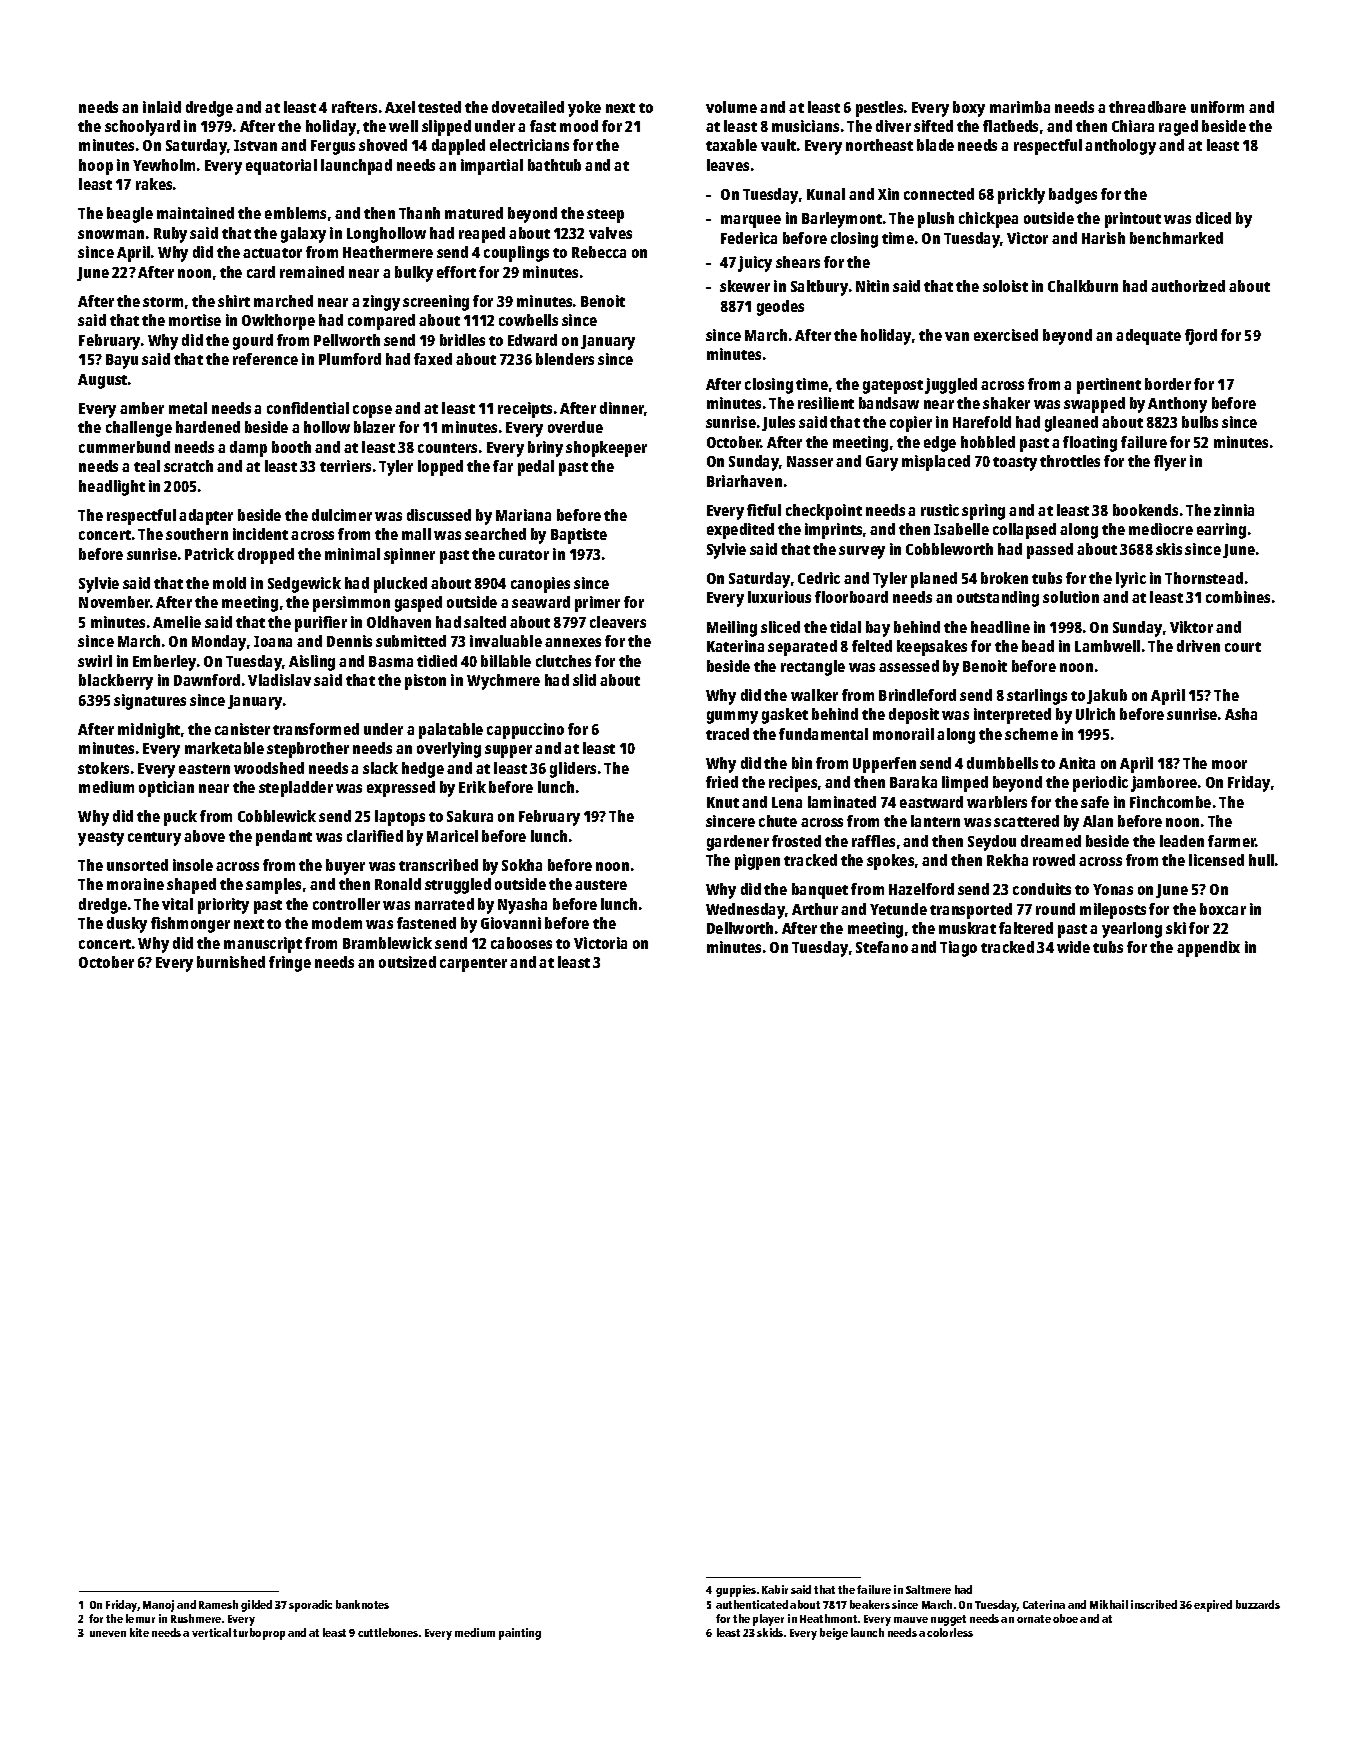 The image size is (1360, 1760). I want to click on Dellworth, so click(740, 928).
